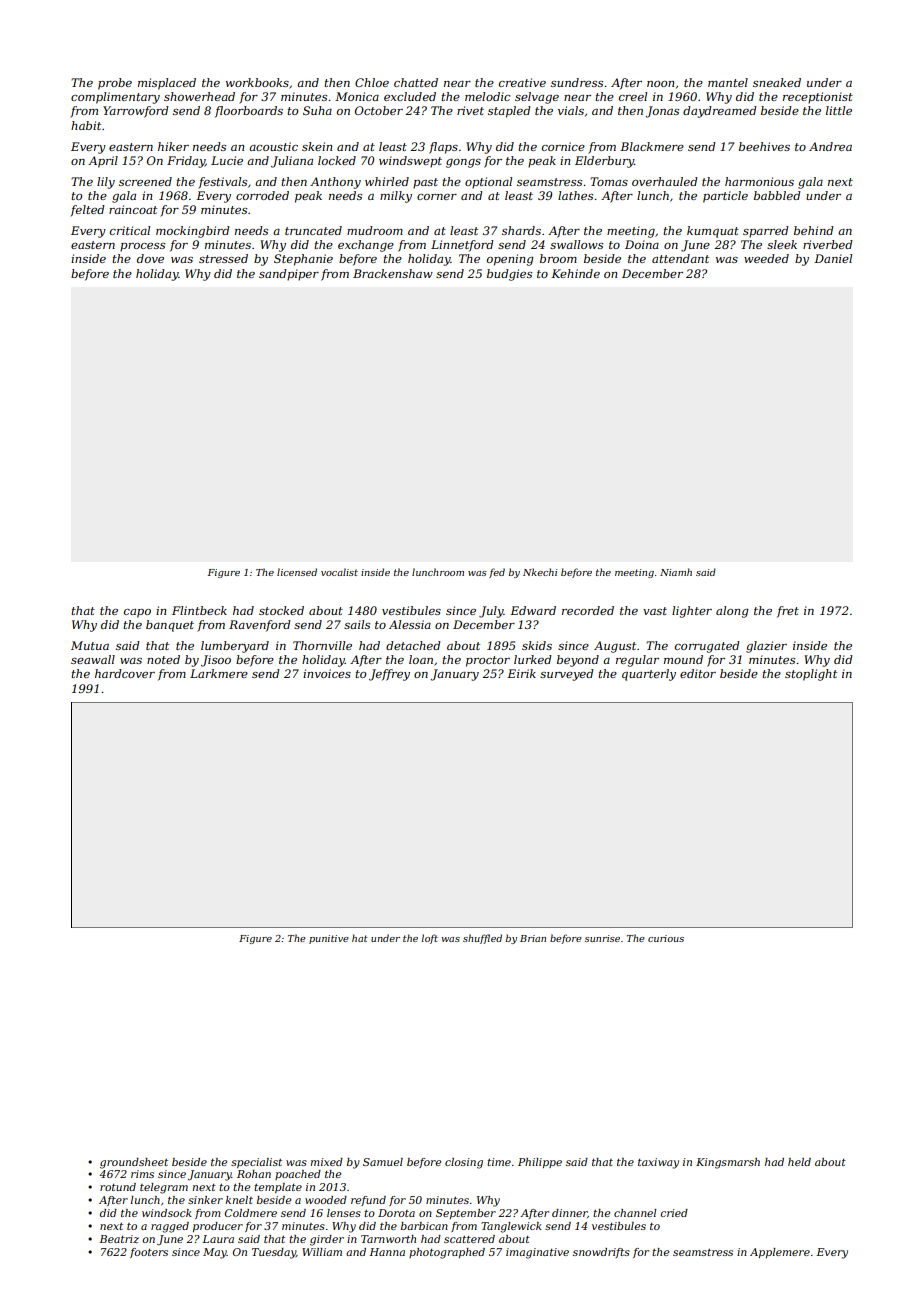  What do you see at coordinates (254, 1174) in the image?
I see `Rohan` at bounding box center [254, 1174].
